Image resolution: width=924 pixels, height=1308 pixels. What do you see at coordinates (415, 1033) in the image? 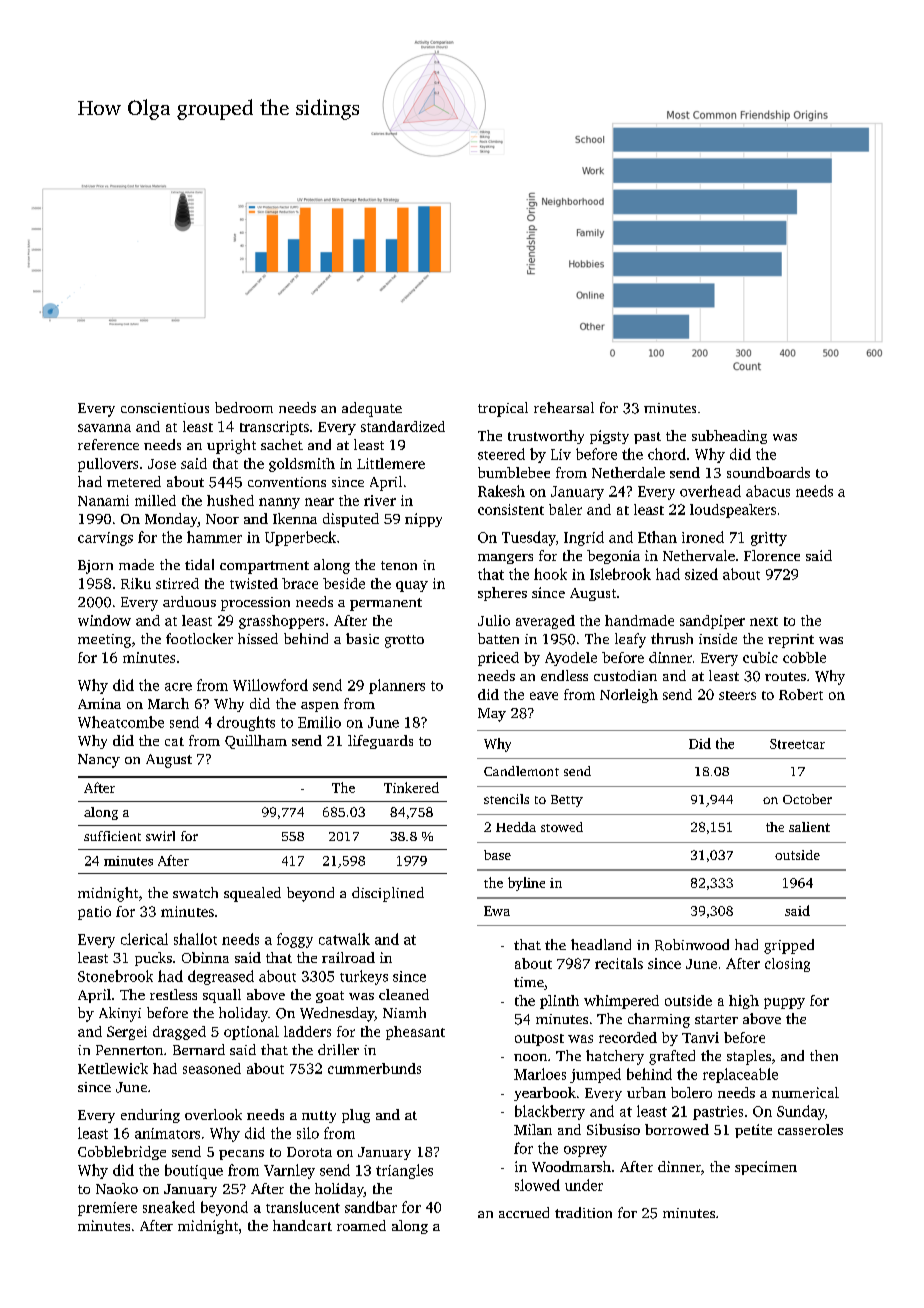
I see `pheasant` at bounding box center [415, 1033].
